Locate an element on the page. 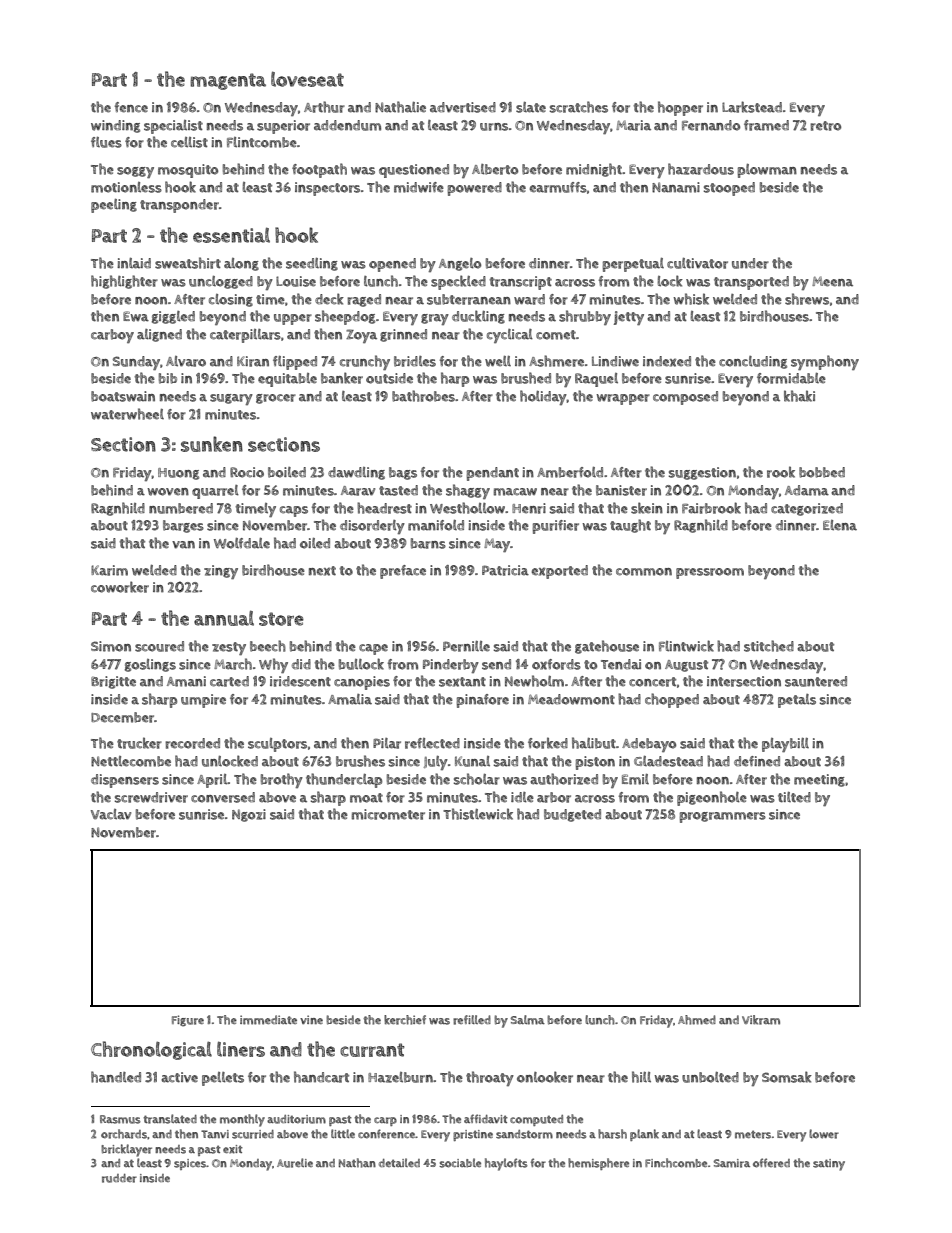  inspectors is located at coordinates (327, 189).
